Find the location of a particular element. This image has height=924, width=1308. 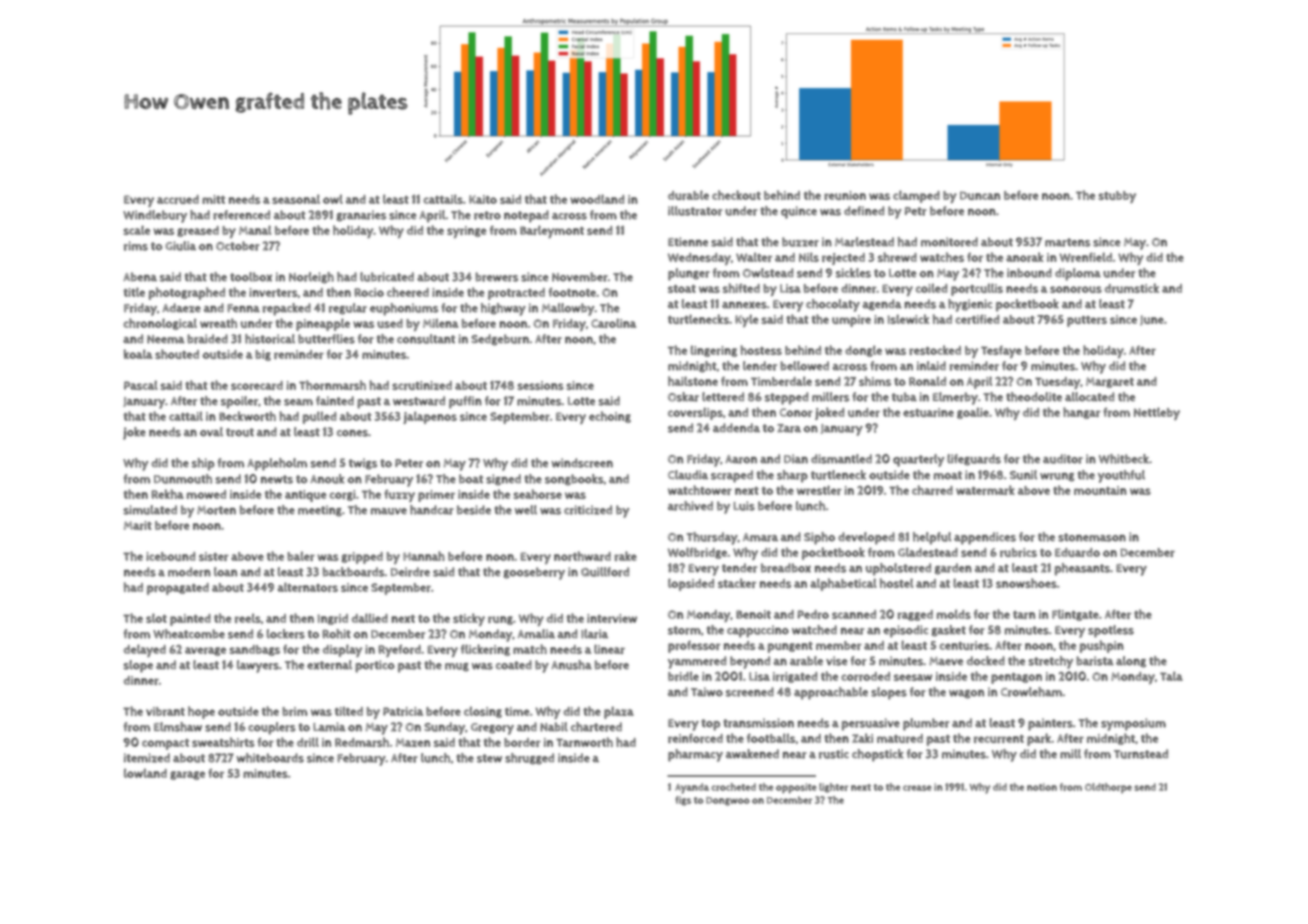

Appleholm is located at coordinates (277, 464).
